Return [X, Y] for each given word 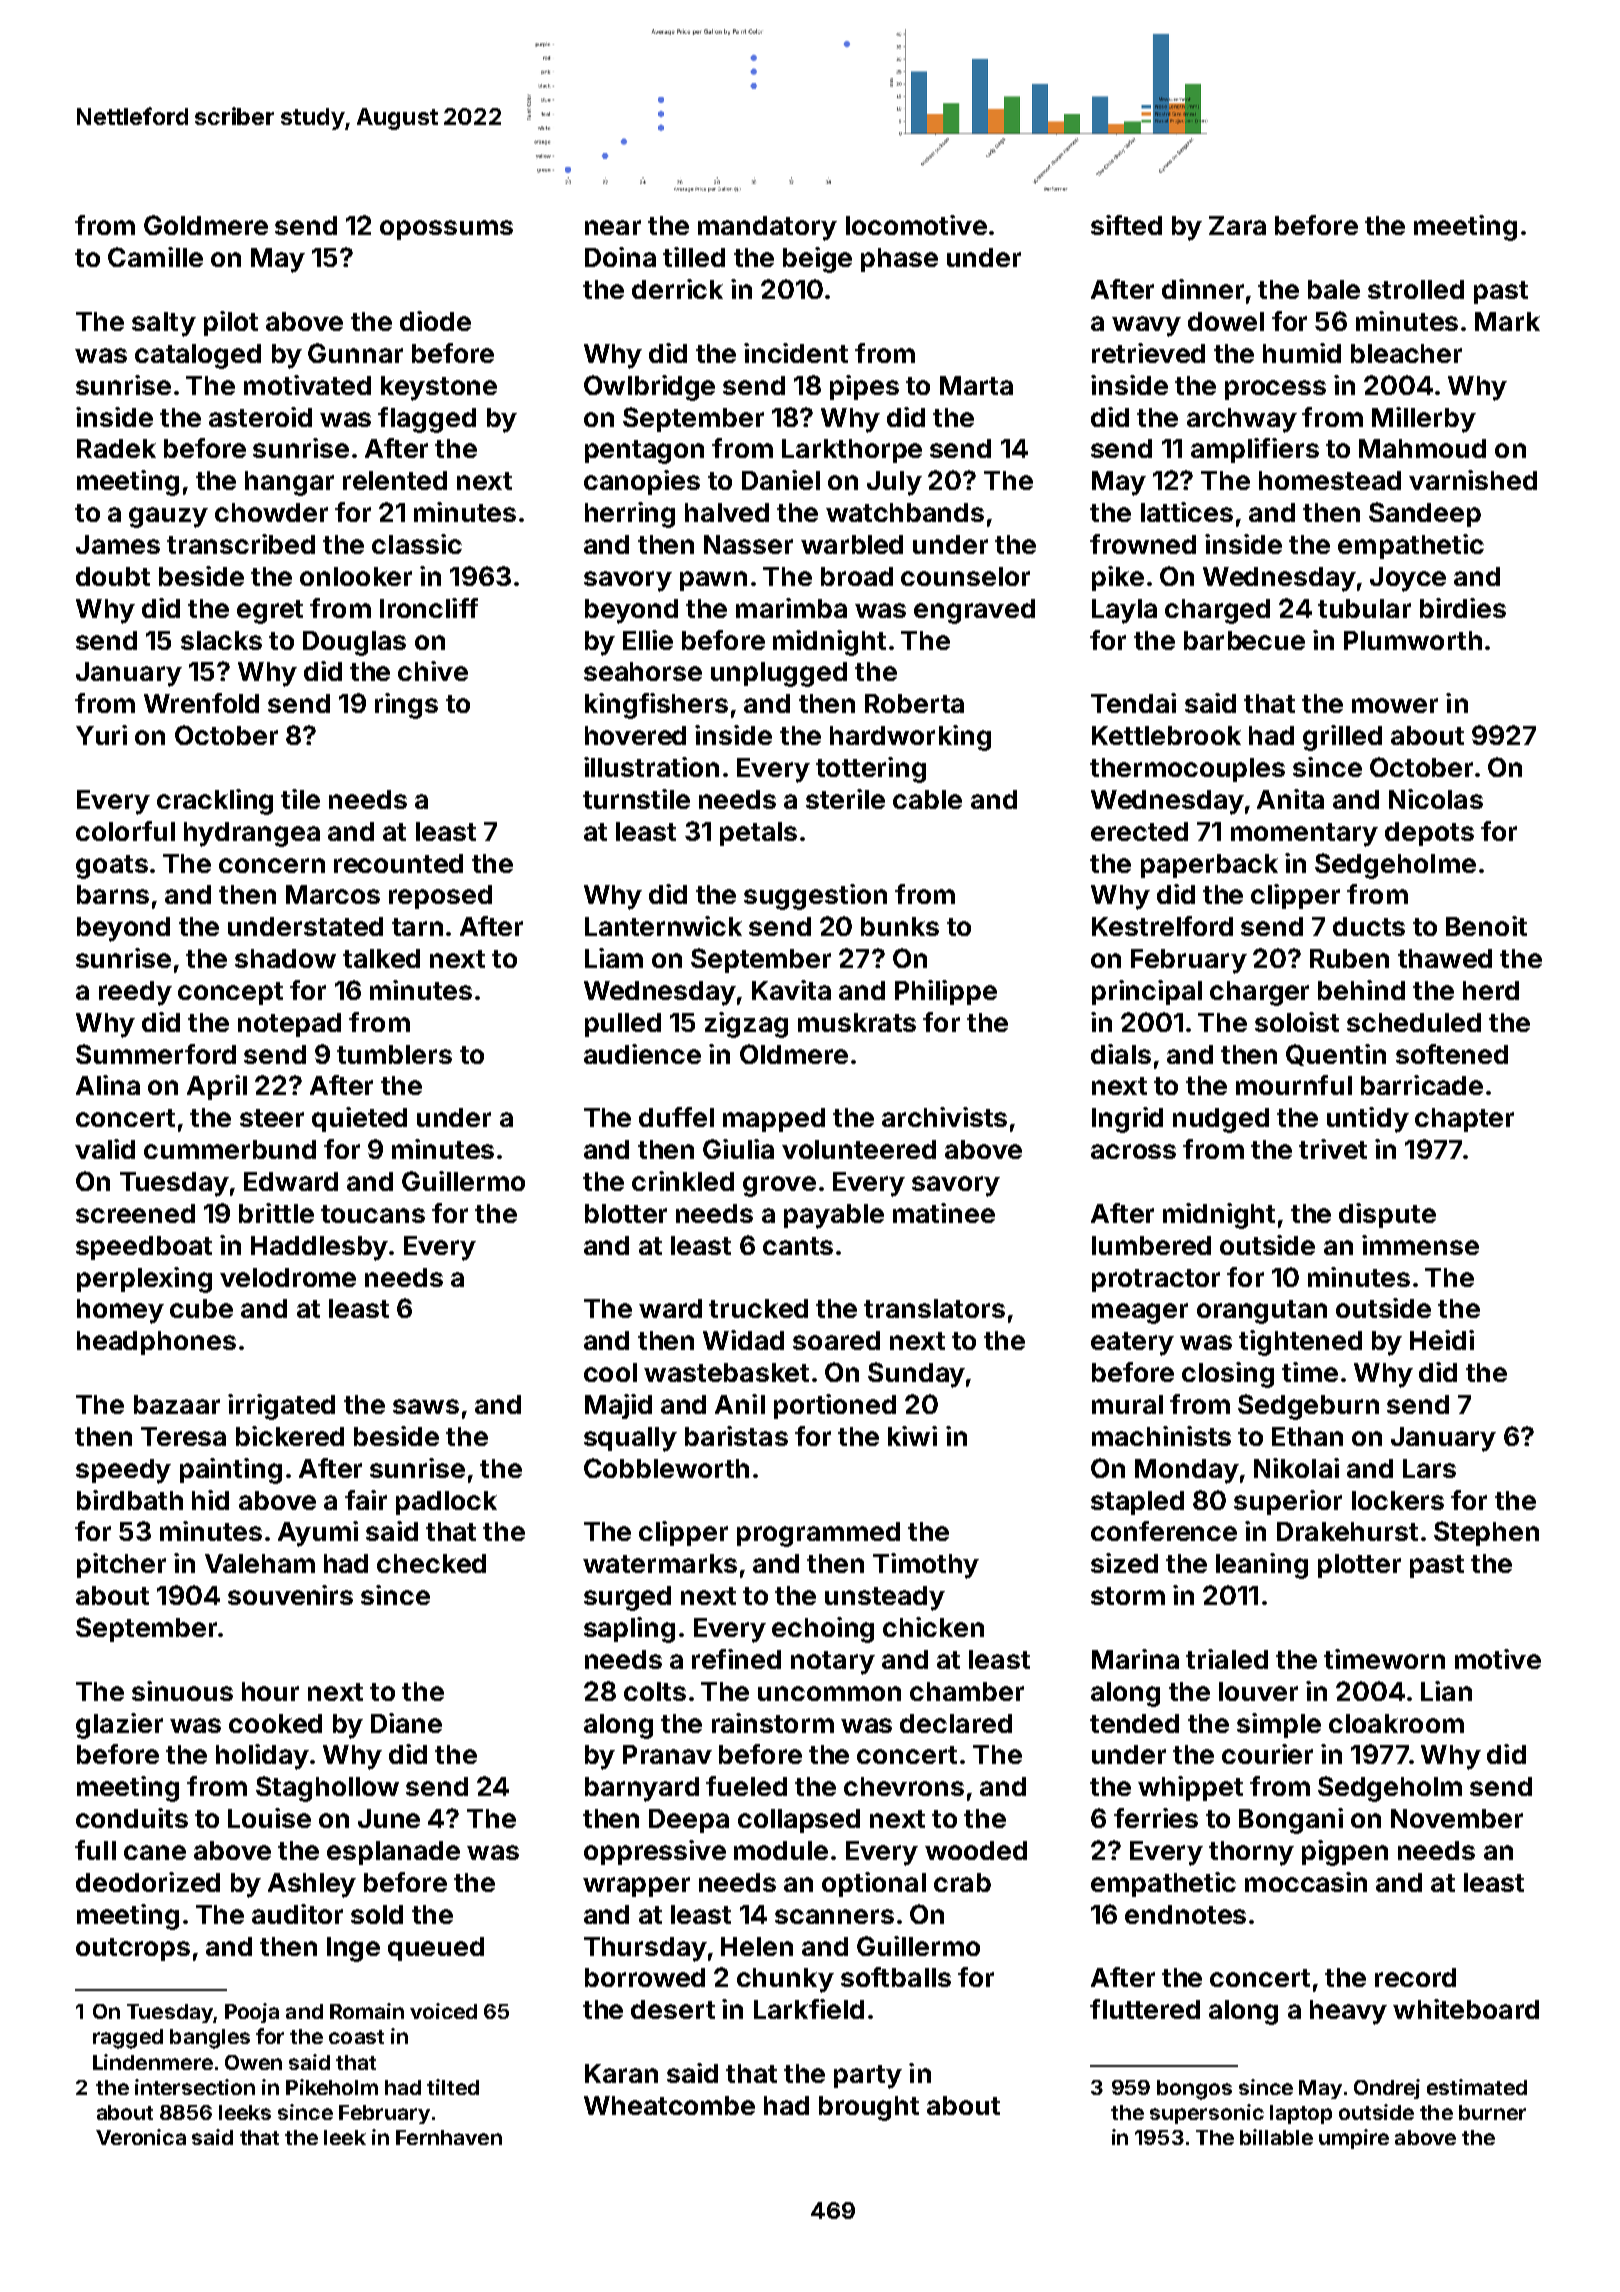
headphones [156, 1343]
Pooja [252, 2013]
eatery [1132, 1344]
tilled [694, 257]
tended [1134, 1723]
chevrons [904, 1786]
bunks [900, 926]
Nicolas [1436, 799]
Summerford [156, 1054]
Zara [1237, 225]
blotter [626, 1213]
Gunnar [355, 353]
